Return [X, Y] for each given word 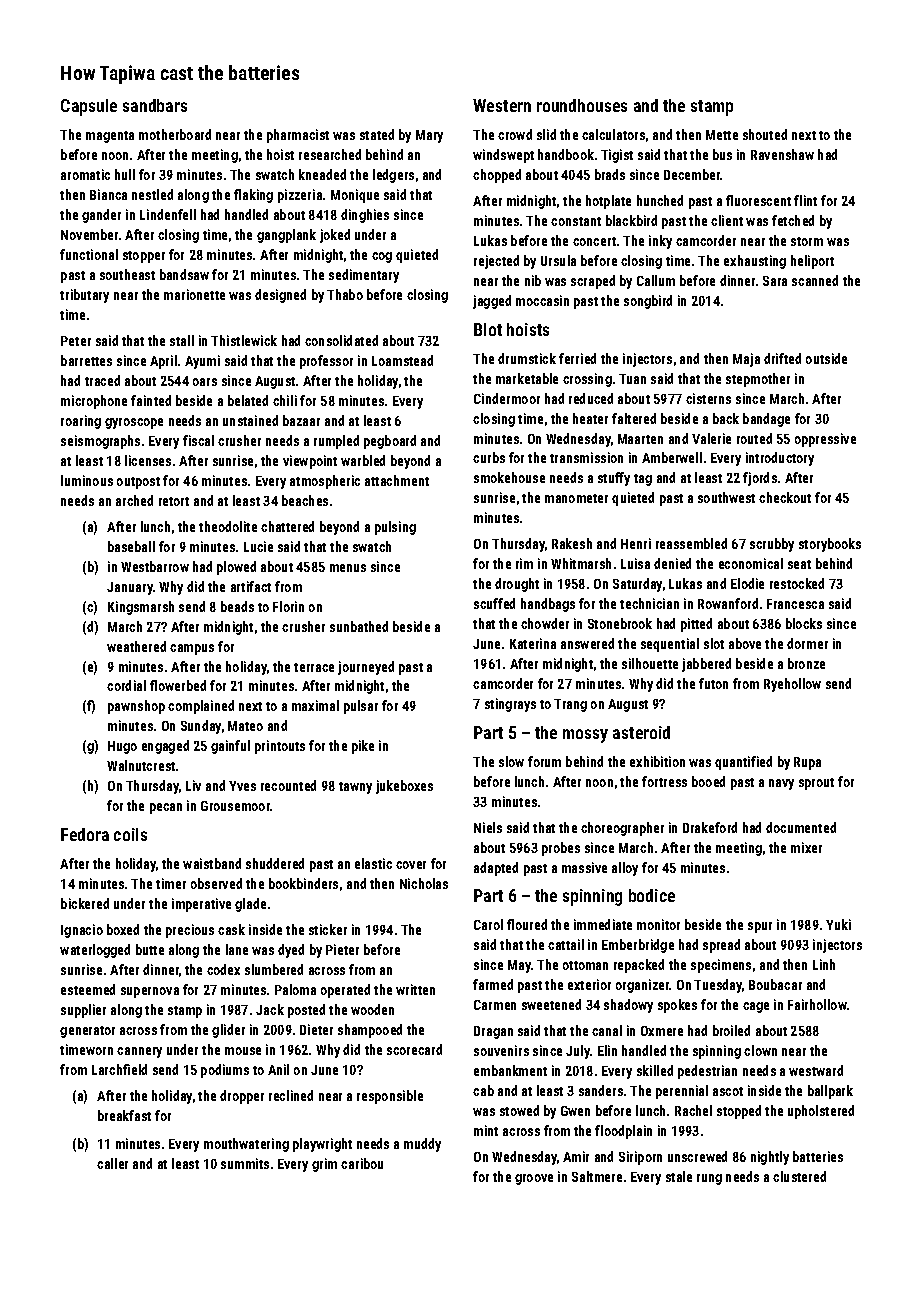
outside [826, 358]
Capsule [89, 107]
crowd [515, 134]
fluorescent [758, 200]
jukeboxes [404, 787]
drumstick [527, 358]
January [130, 588]
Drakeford [710, 827]
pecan [166, 808]
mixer [806, 847]
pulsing [395, 528]
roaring [81, 422]
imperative [201, 905]
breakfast [124, 1115]
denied [672, 563]
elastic [373, 863]
